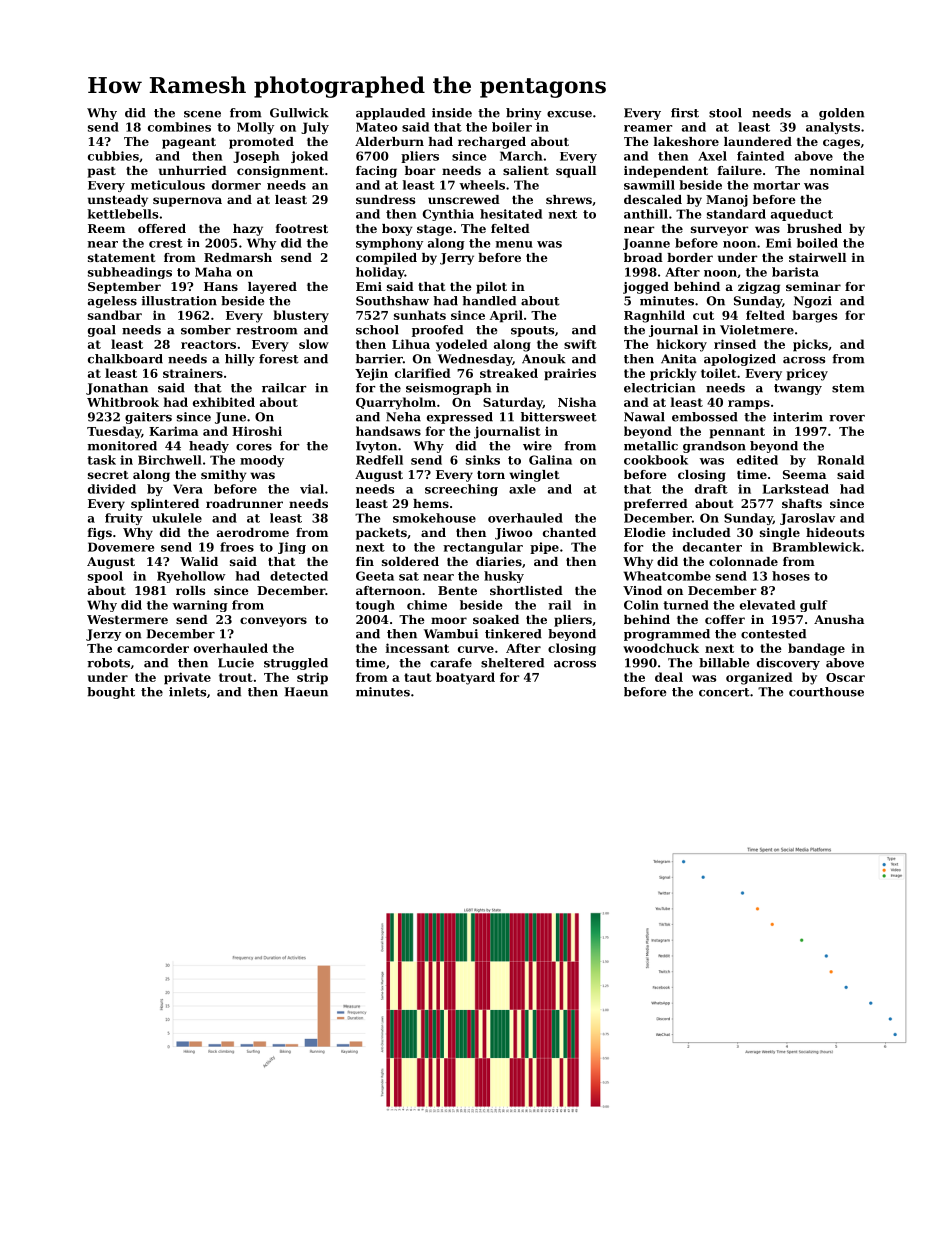 This screenshot has height=1233, width=952. I want to click on hideouts, so click(835, 532).
